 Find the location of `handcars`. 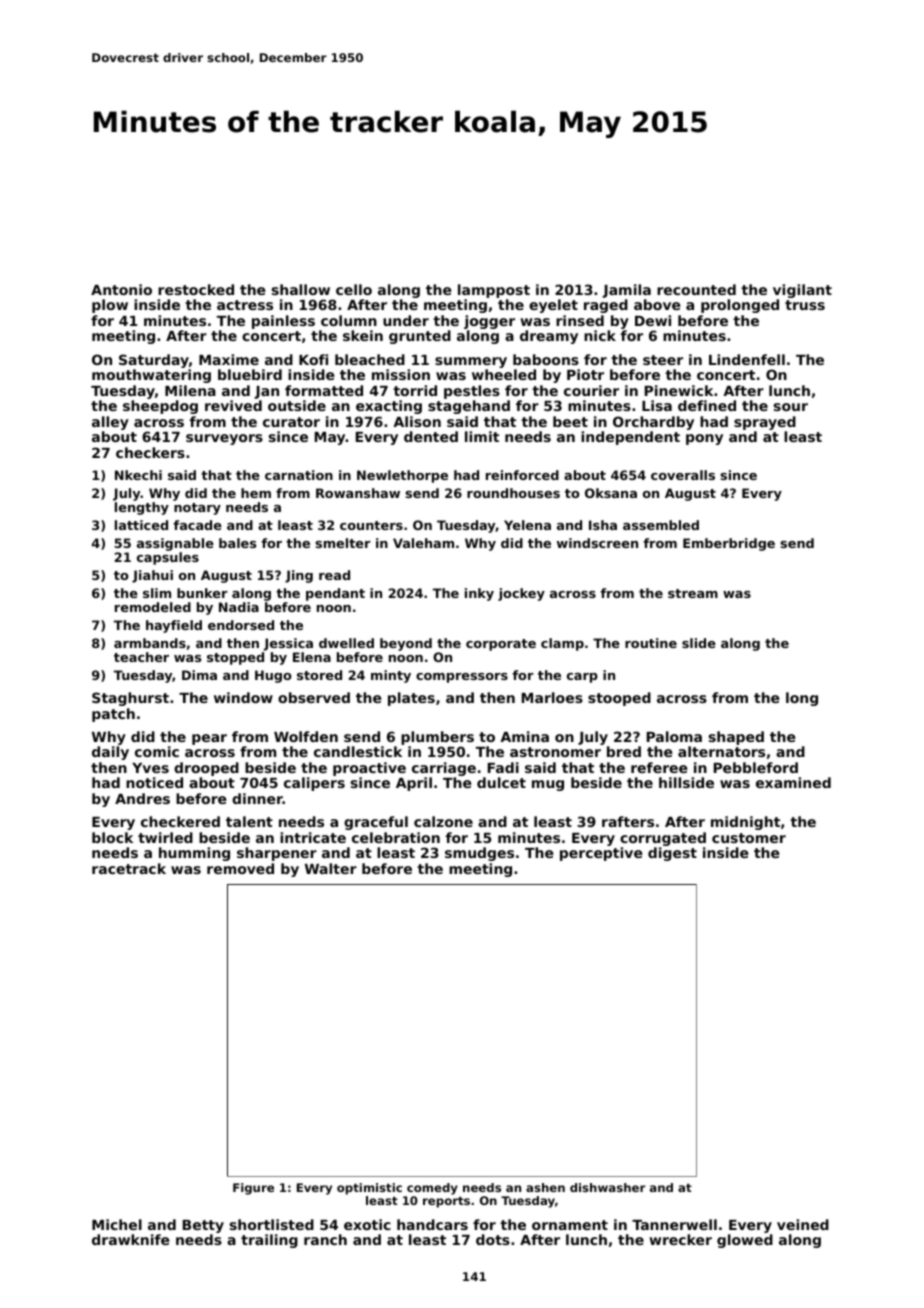

handcars is located at coordinates (432, 1224).
